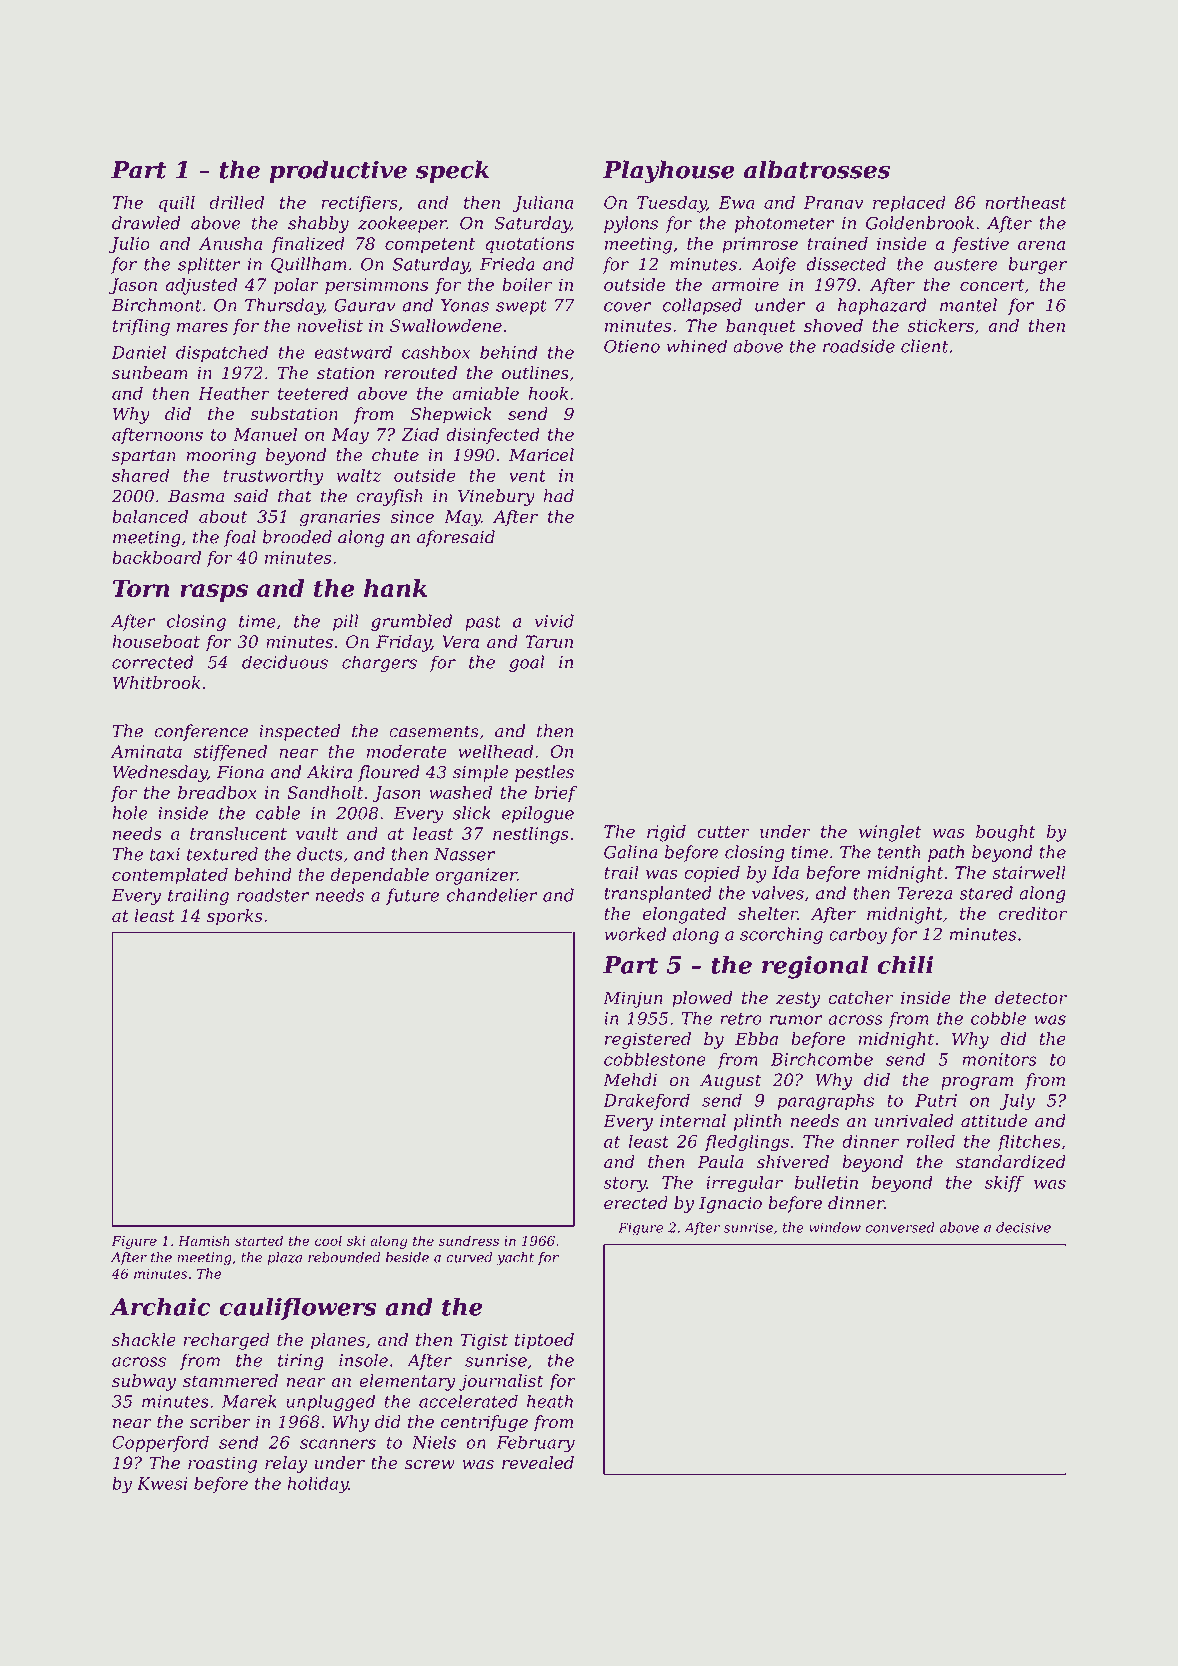  Describe the element at coordinates (538, 1463) in the document. I see `revealed` at that location.
